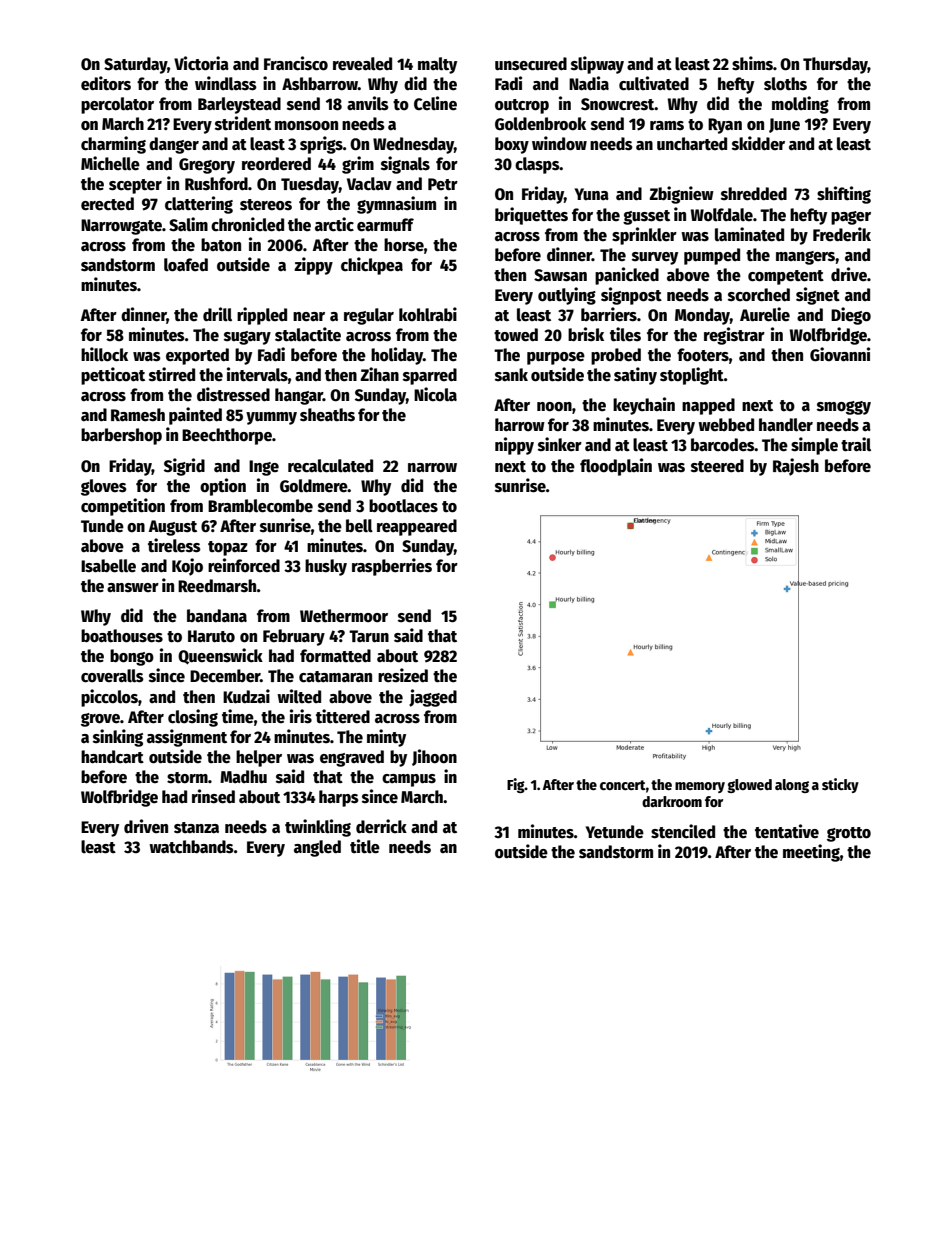  Describe the element at coordinates (512, 145) in the screenshot. I see `boxy` at that location.
